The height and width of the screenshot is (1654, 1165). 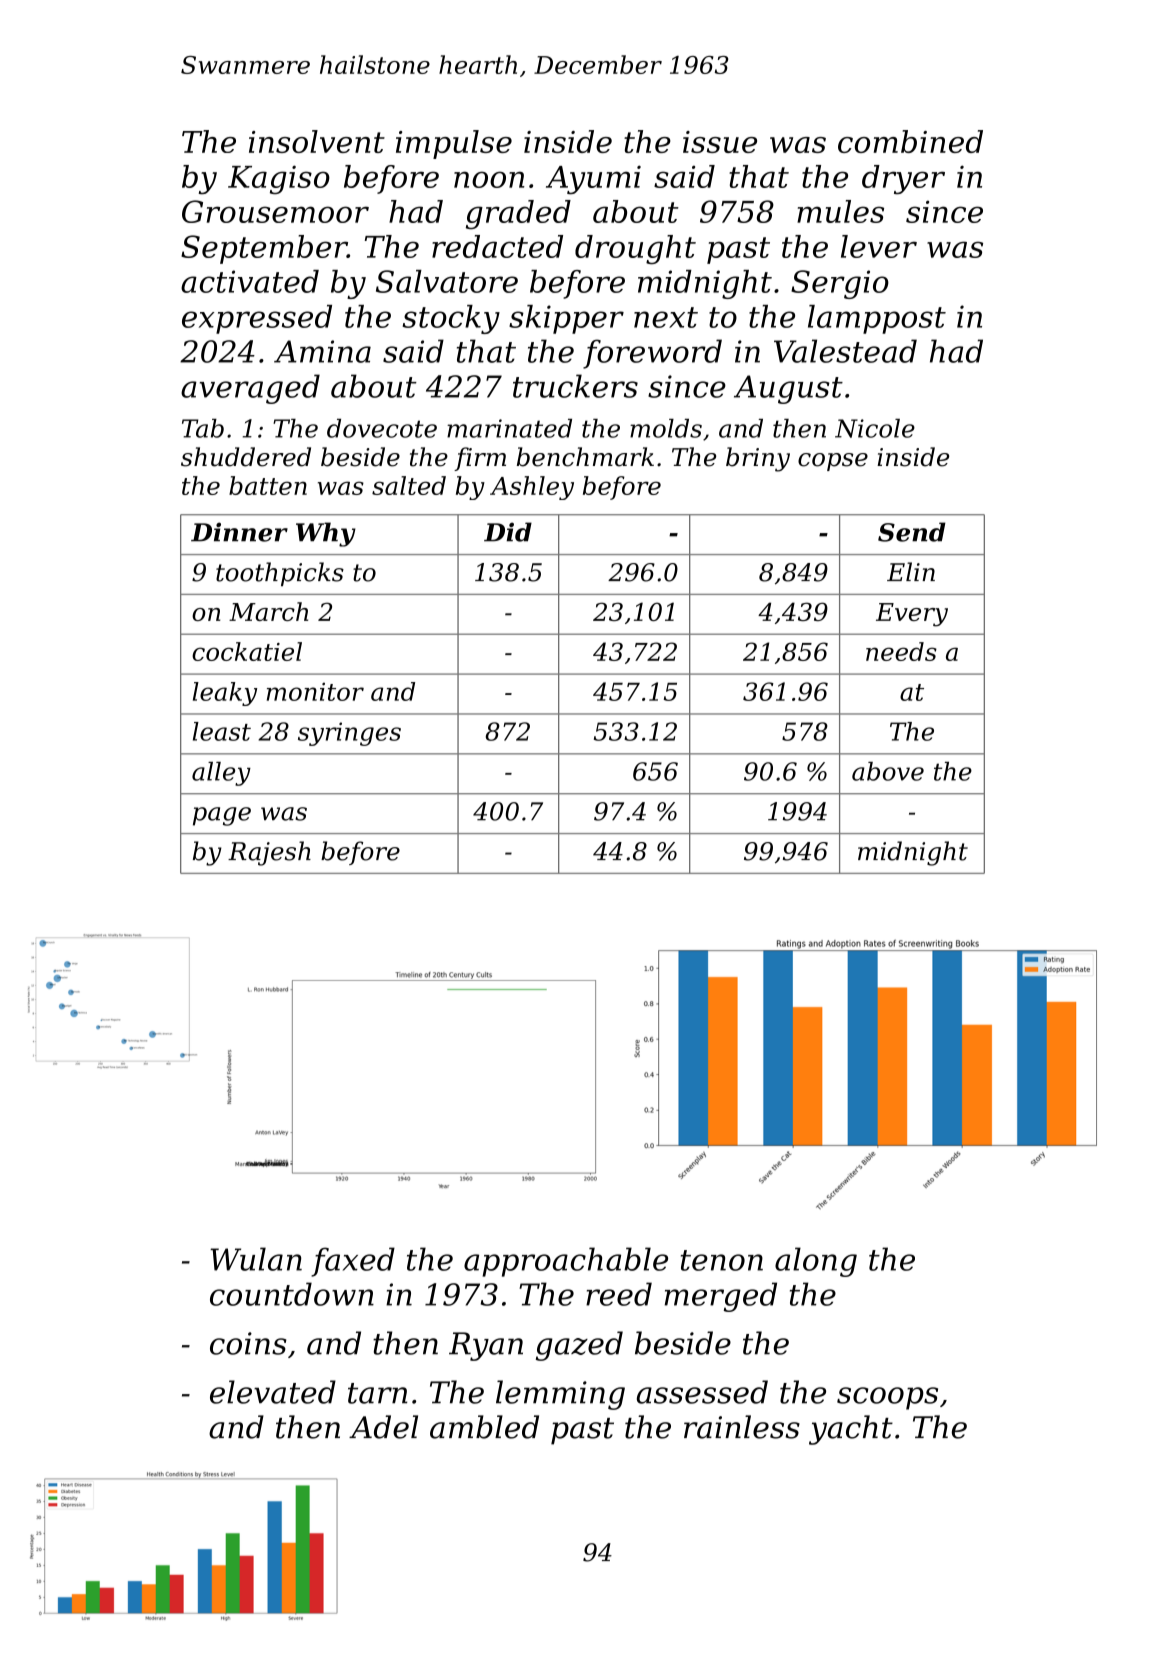 What do you see at coordinates (508, 532) in the screenshot?
I see `Did` at bounding box center [508, 532].
